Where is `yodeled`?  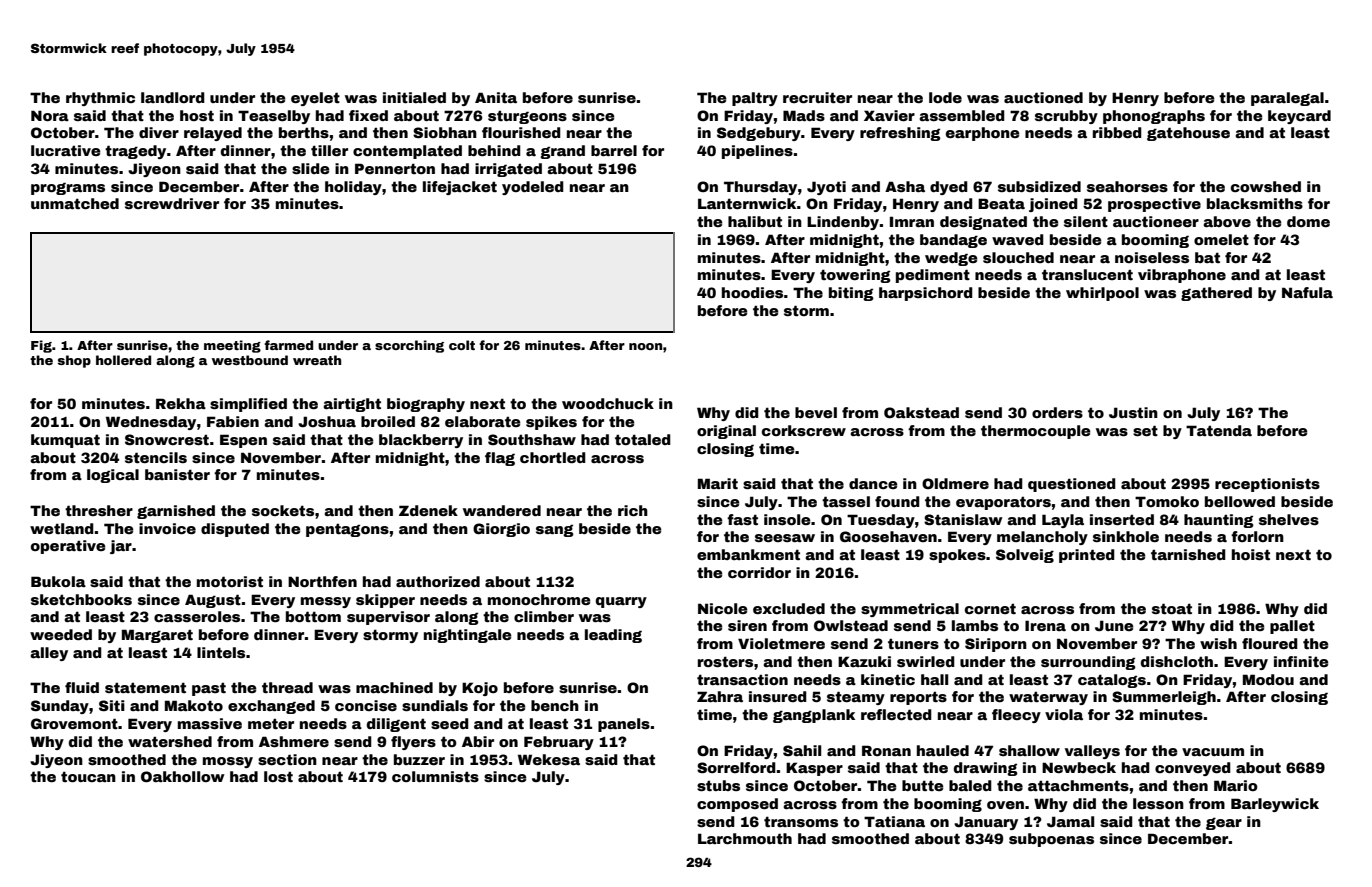 yodeled is located at coordinates (533, 188).
